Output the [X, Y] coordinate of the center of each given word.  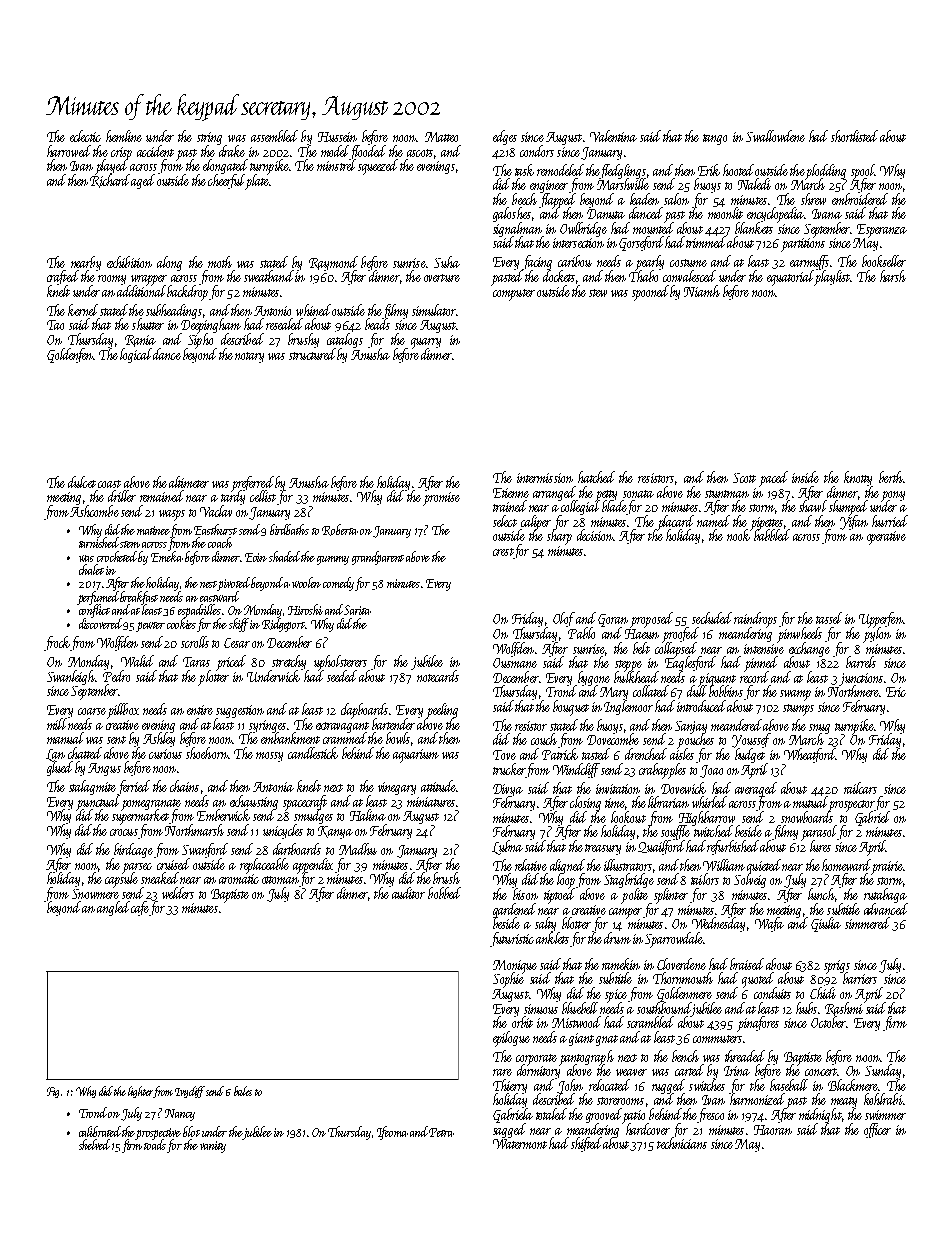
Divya [508, 790]
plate [257, 182]
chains [184, 786]
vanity [213, 1147]
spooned [650, 293]
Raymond [333, 263]
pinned [761, 663]
